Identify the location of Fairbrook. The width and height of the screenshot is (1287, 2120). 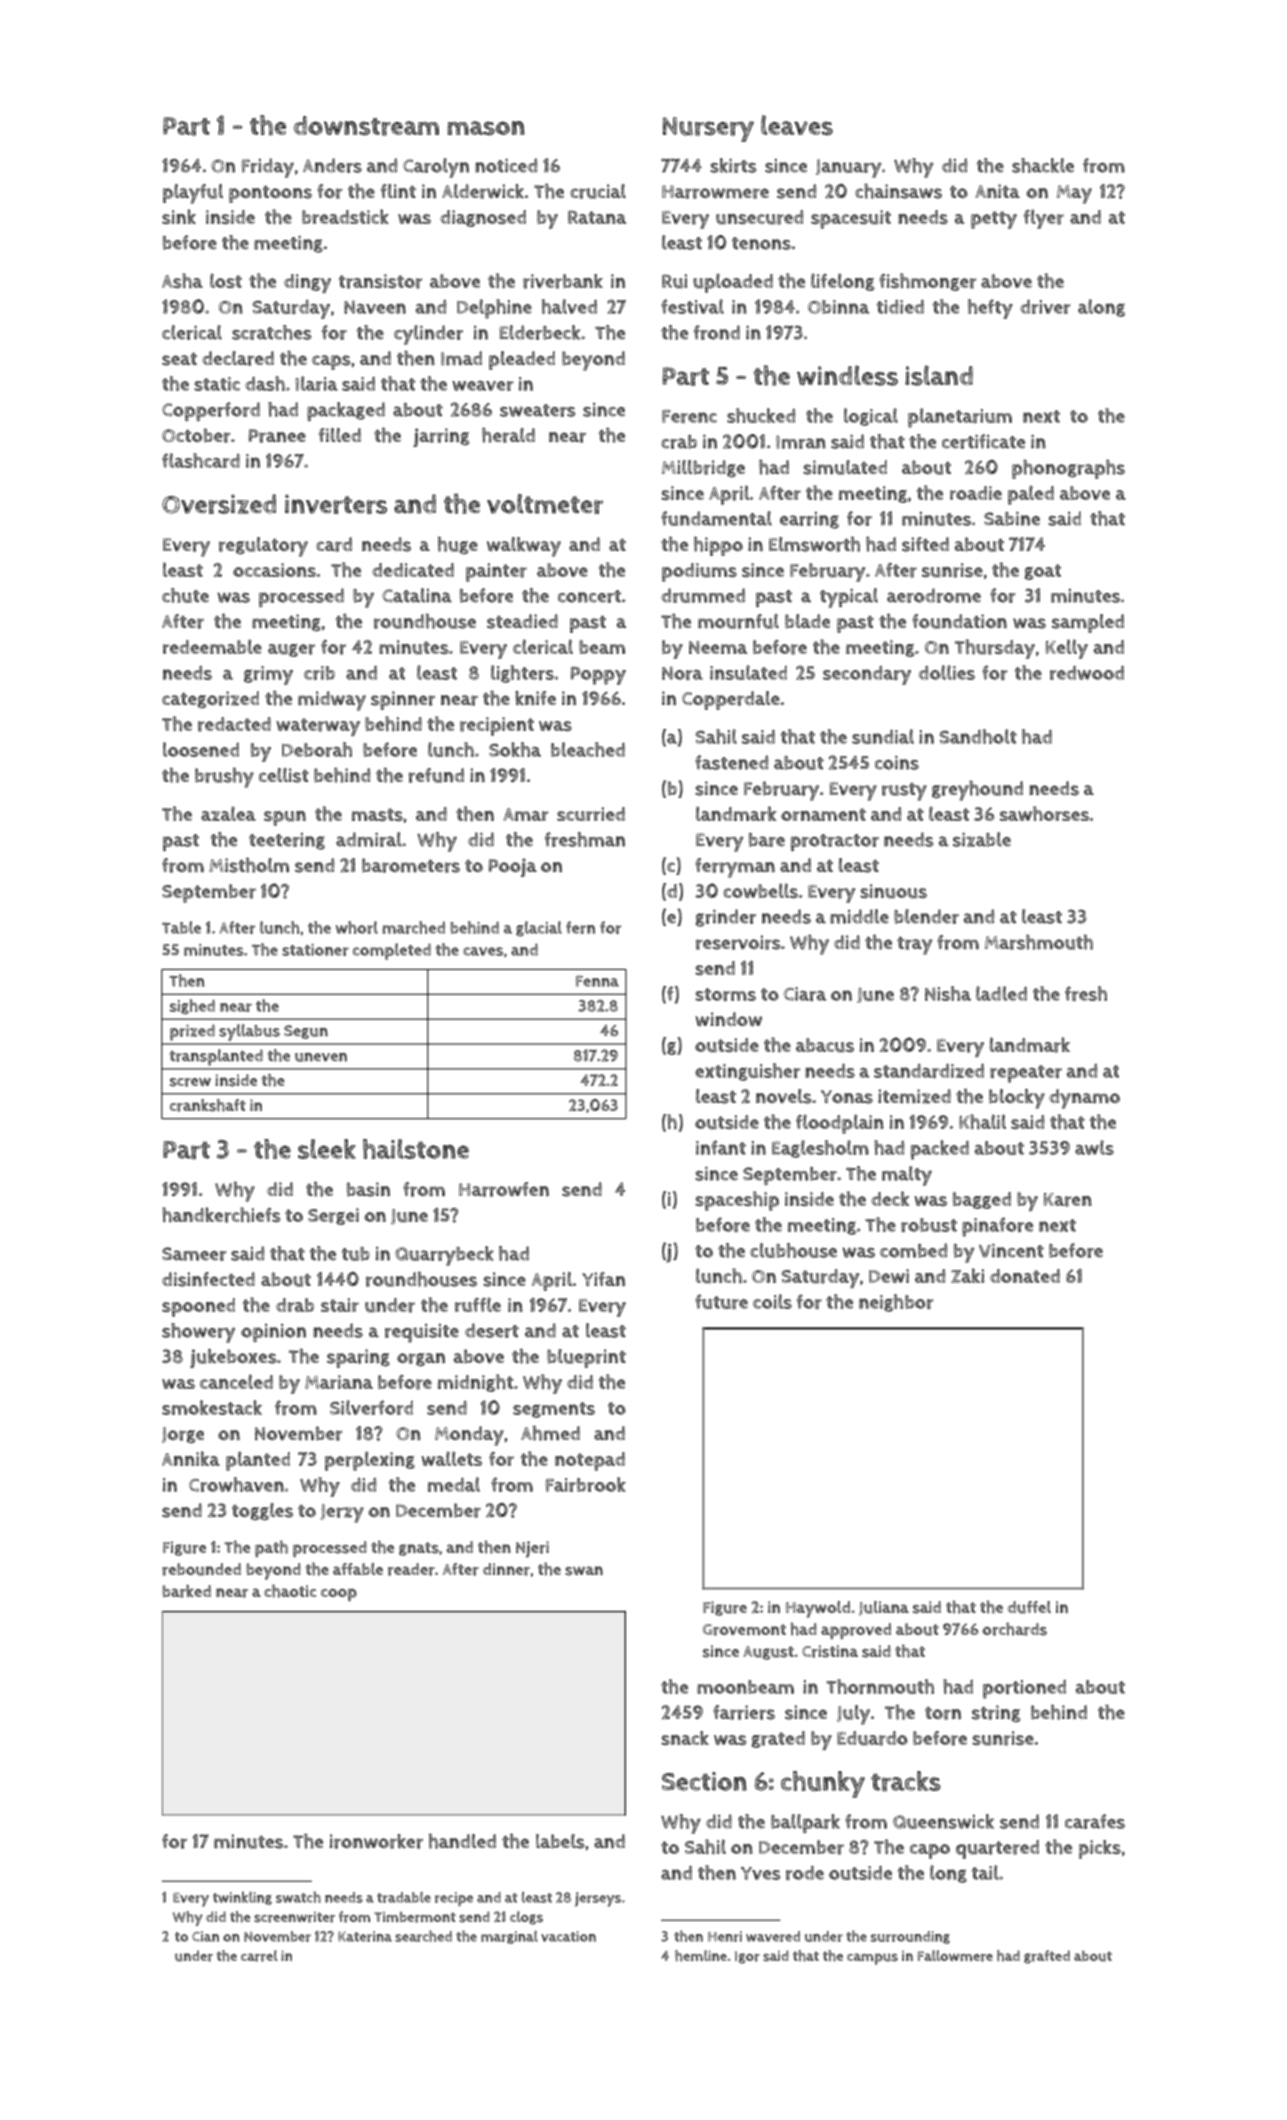
(586, 1484).
